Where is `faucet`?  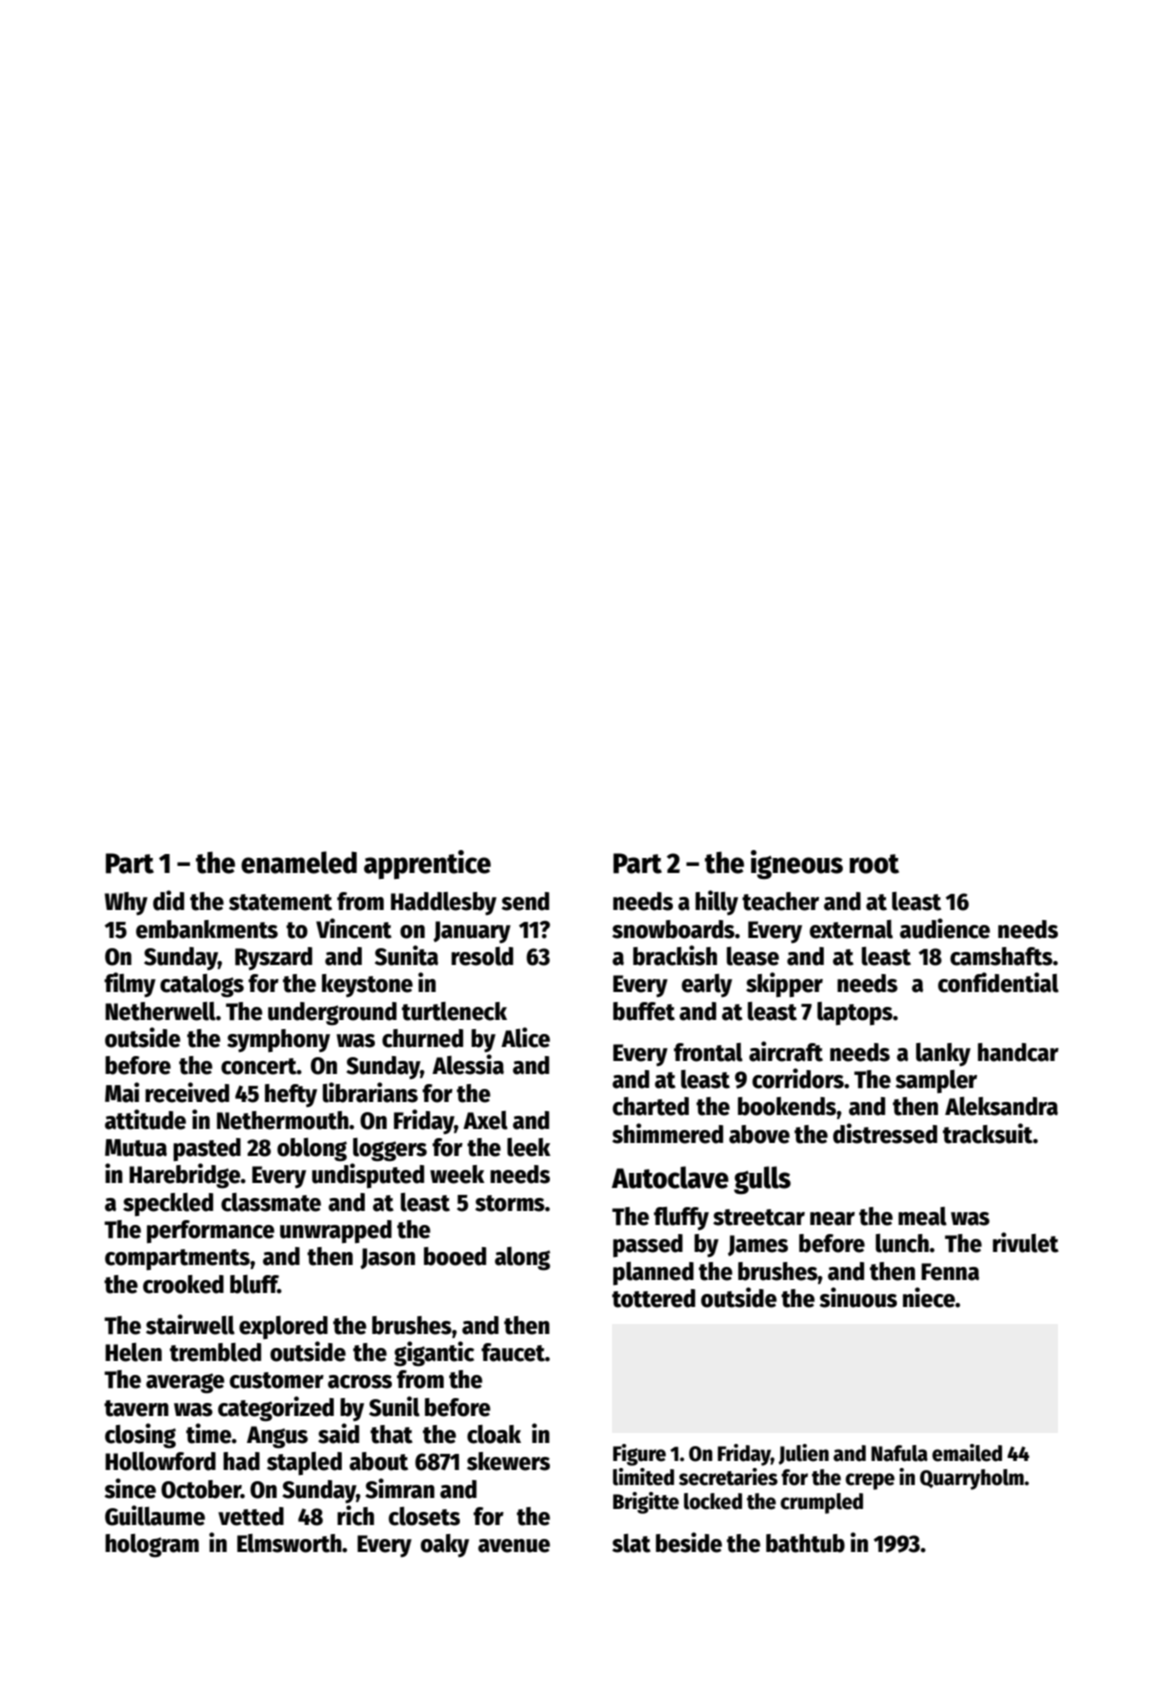
faucet is located at coordinates (513, 1352).
